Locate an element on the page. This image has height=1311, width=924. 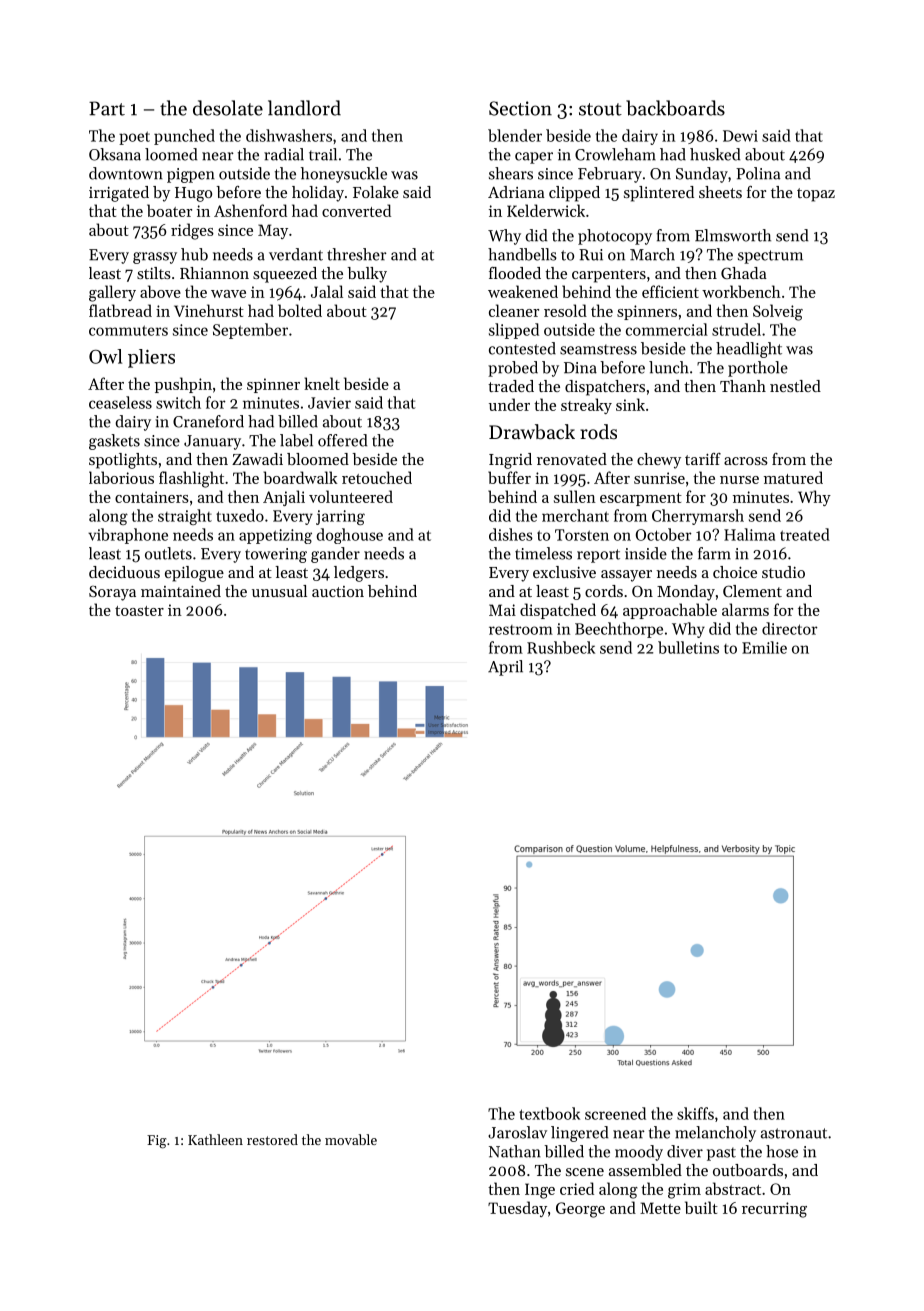
built is located at coordinates (701, 1207).
